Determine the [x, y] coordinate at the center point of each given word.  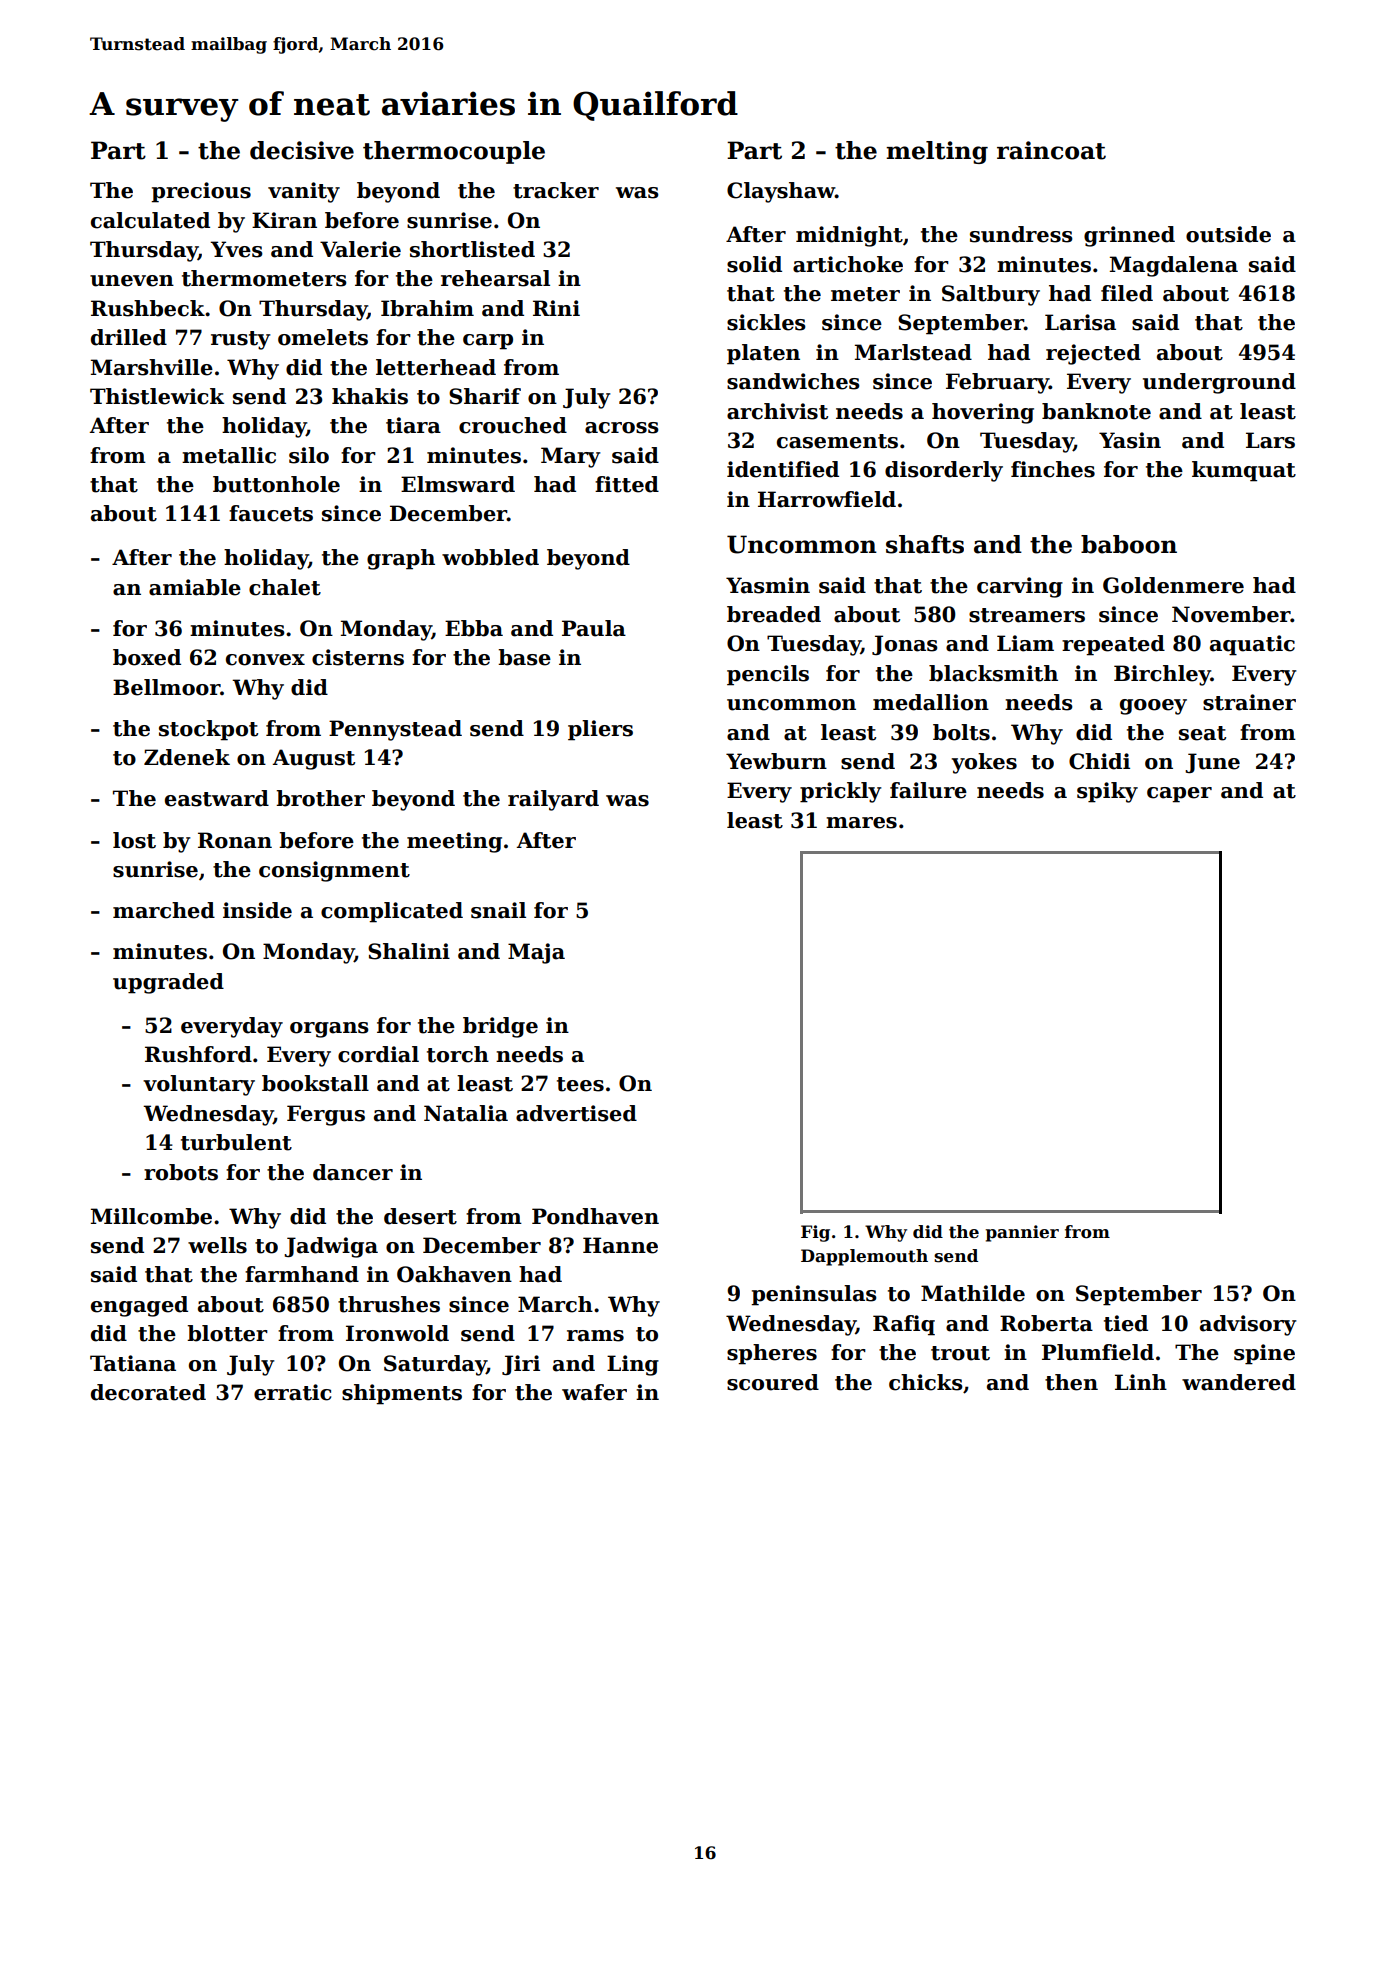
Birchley [1162, 675]
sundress [1021, 234]
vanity [304, 192]
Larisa [1080, 322]
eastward [217, 798]
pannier [1022, 1233]
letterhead [436, 367]
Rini [556, 308]
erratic [292, 1392]
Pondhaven [595, 1216]
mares [861, 823]
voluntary [199, 1085]
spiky [1107, 792]
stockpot [208, 730]
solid [754, 264]
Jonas [905, 645]
